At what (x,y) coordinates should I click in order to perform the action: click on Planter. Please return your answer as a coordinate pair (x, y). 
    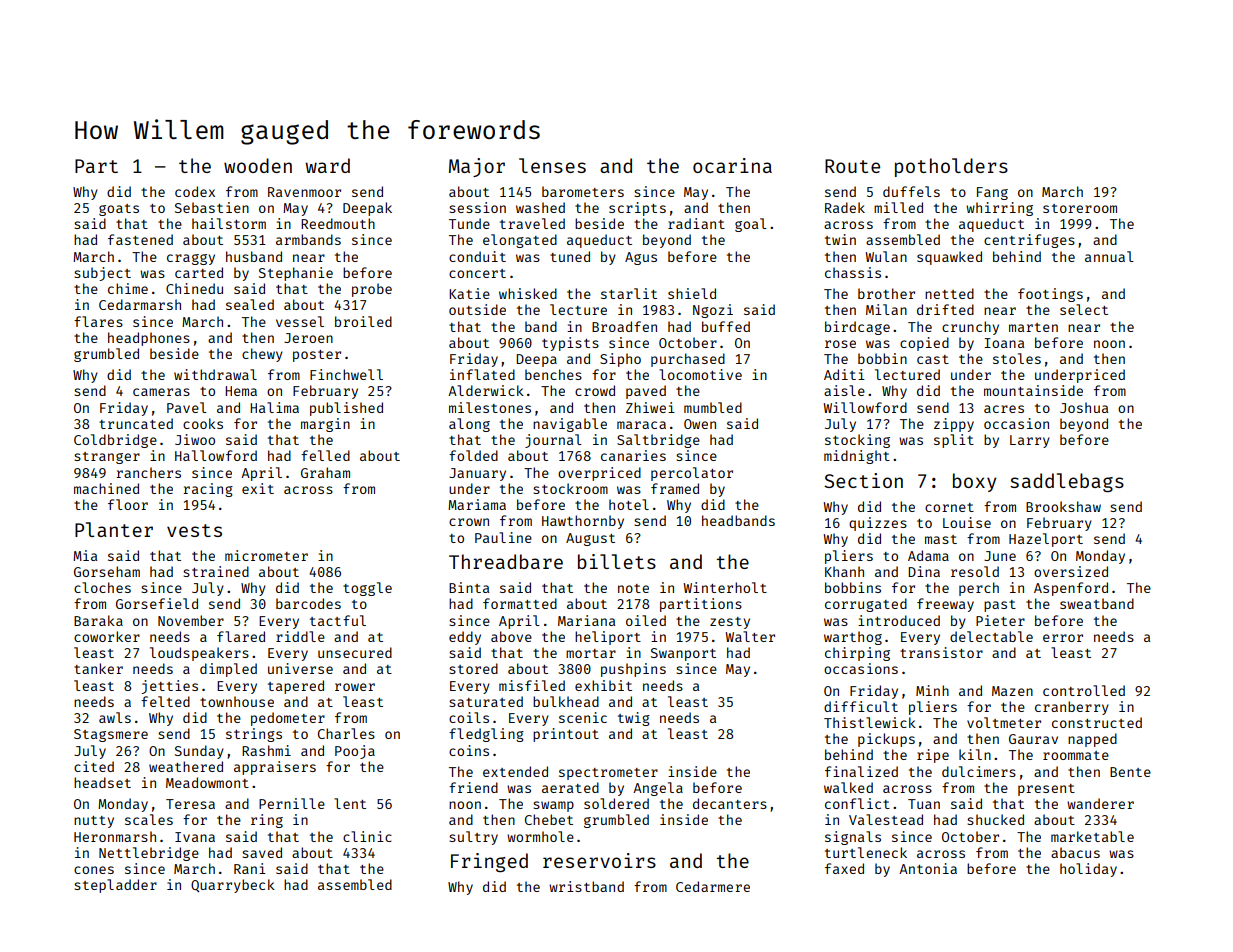
    Looking at the image, I should click on (114, 529).
